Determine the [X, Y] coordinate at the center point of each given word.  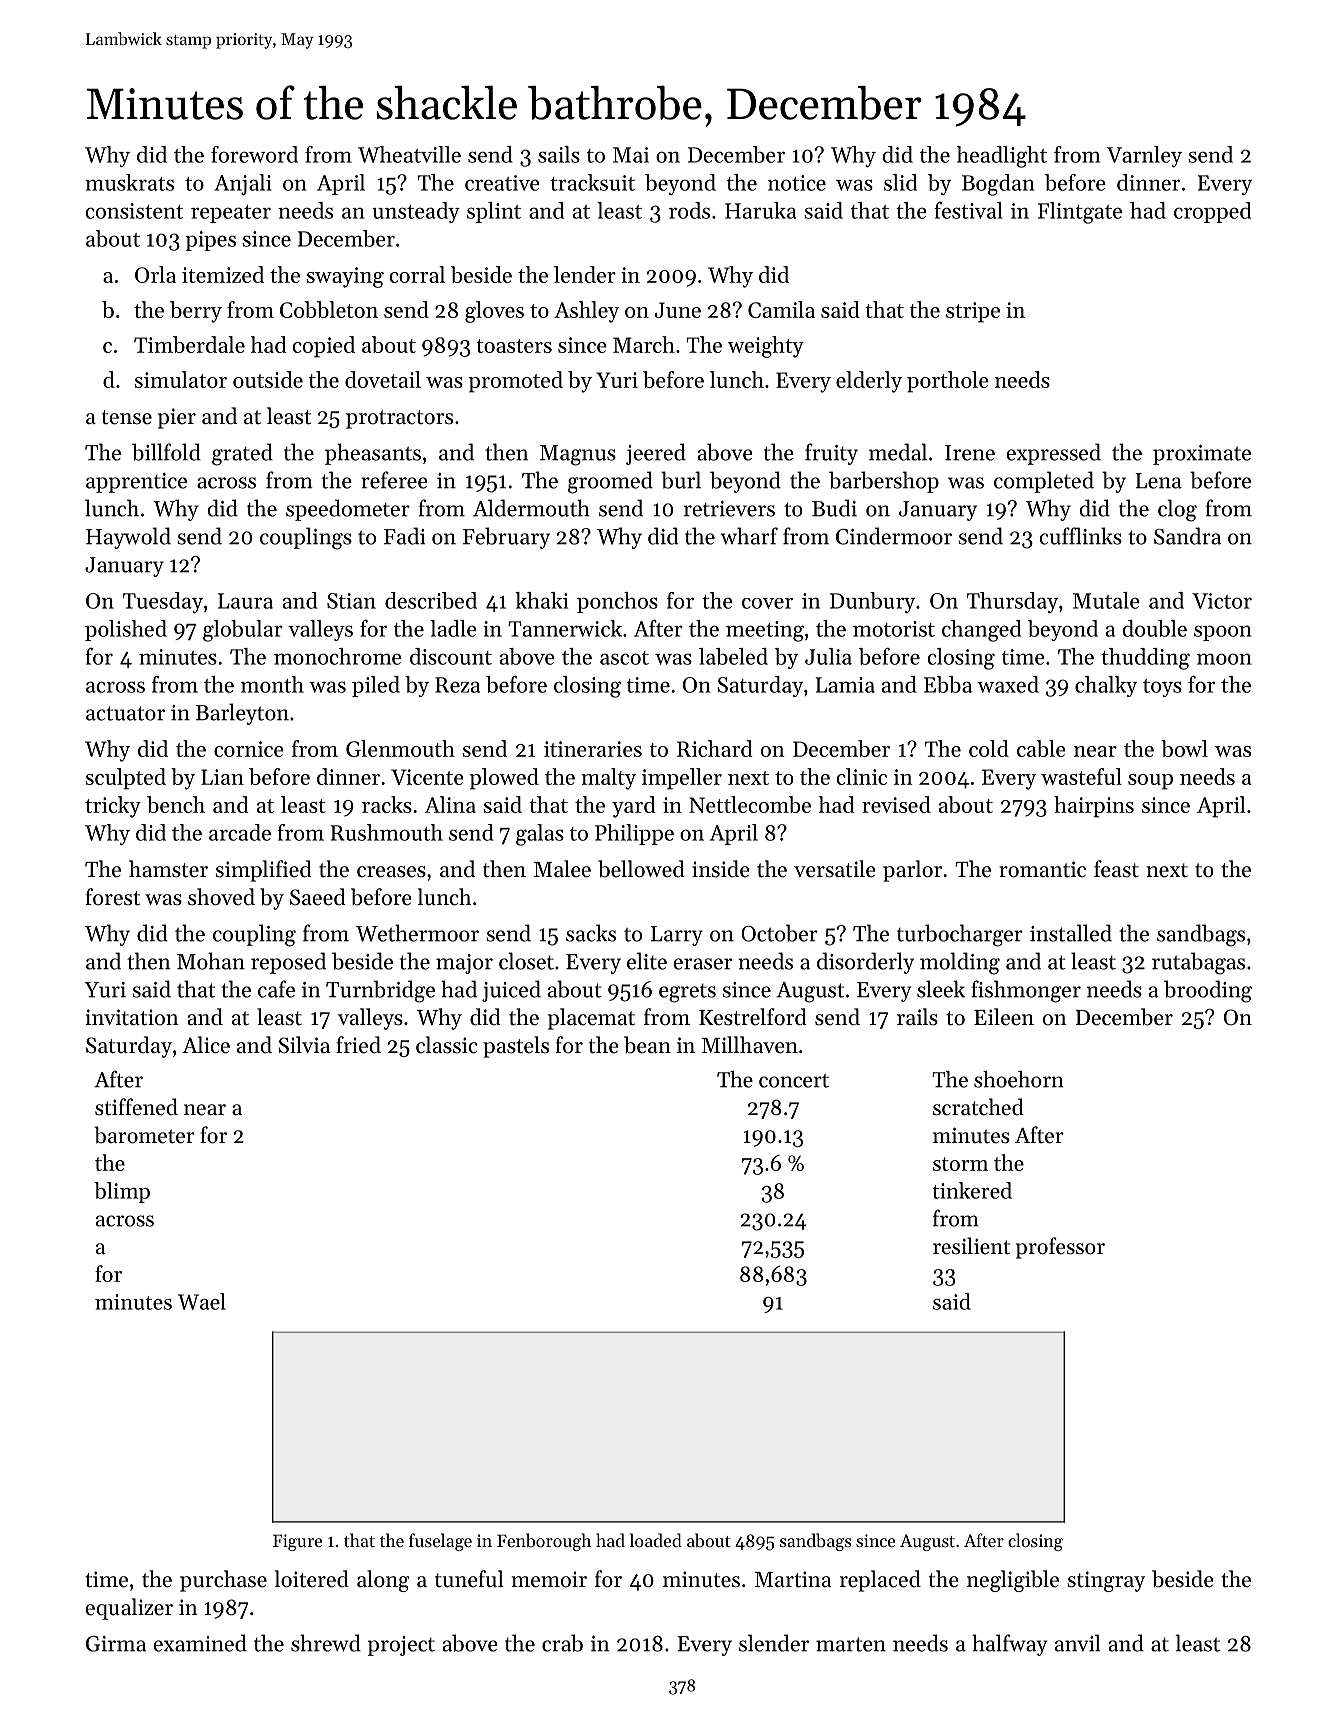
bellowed [641, 869]
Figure [297, 1542]
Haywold [128, 538]
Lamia [845, 685]
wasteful [1081, 776]
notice [797, 183]
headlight [1002, 157]
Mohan [211, 961]
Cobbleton [329, 309]
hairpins [1094, 807]
